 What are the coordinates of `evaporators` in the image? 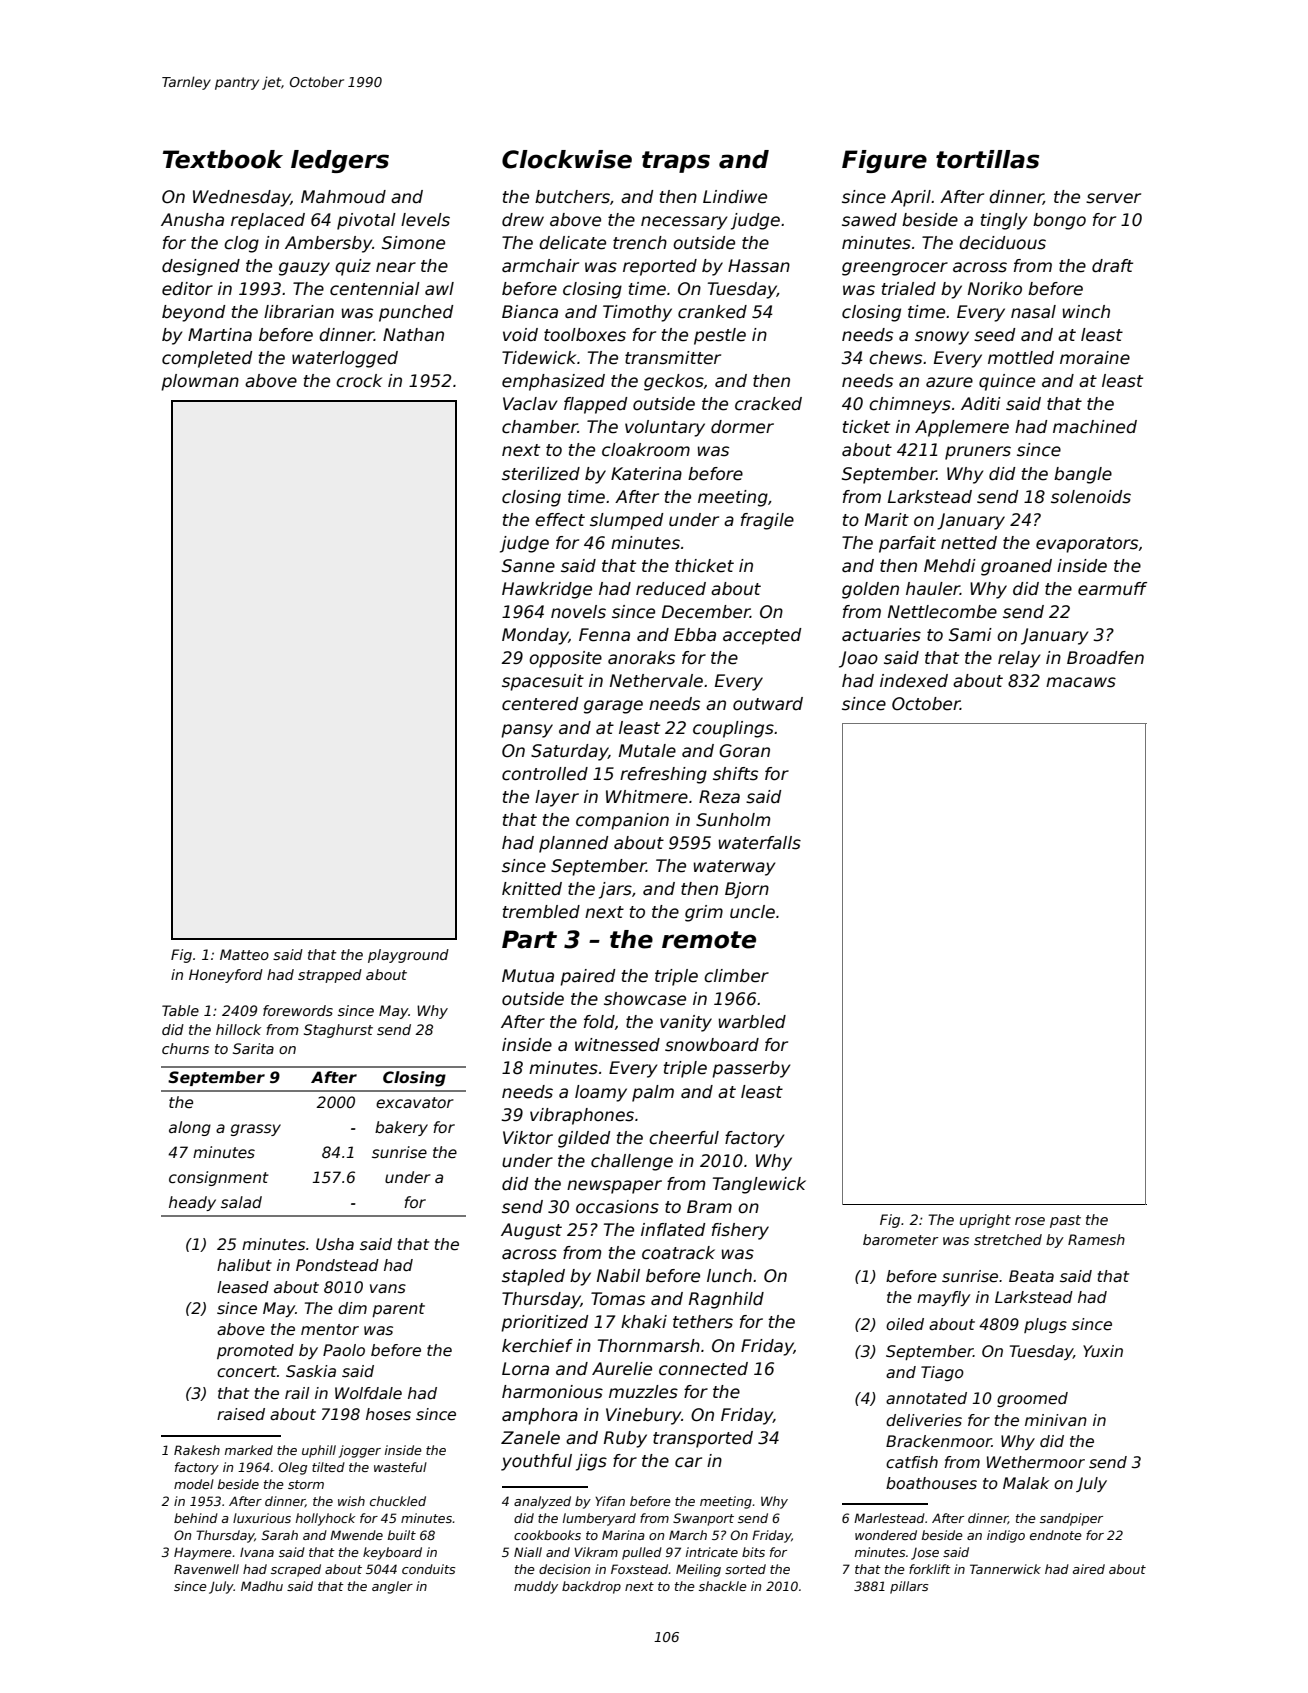 It's located at (1087, 545).
